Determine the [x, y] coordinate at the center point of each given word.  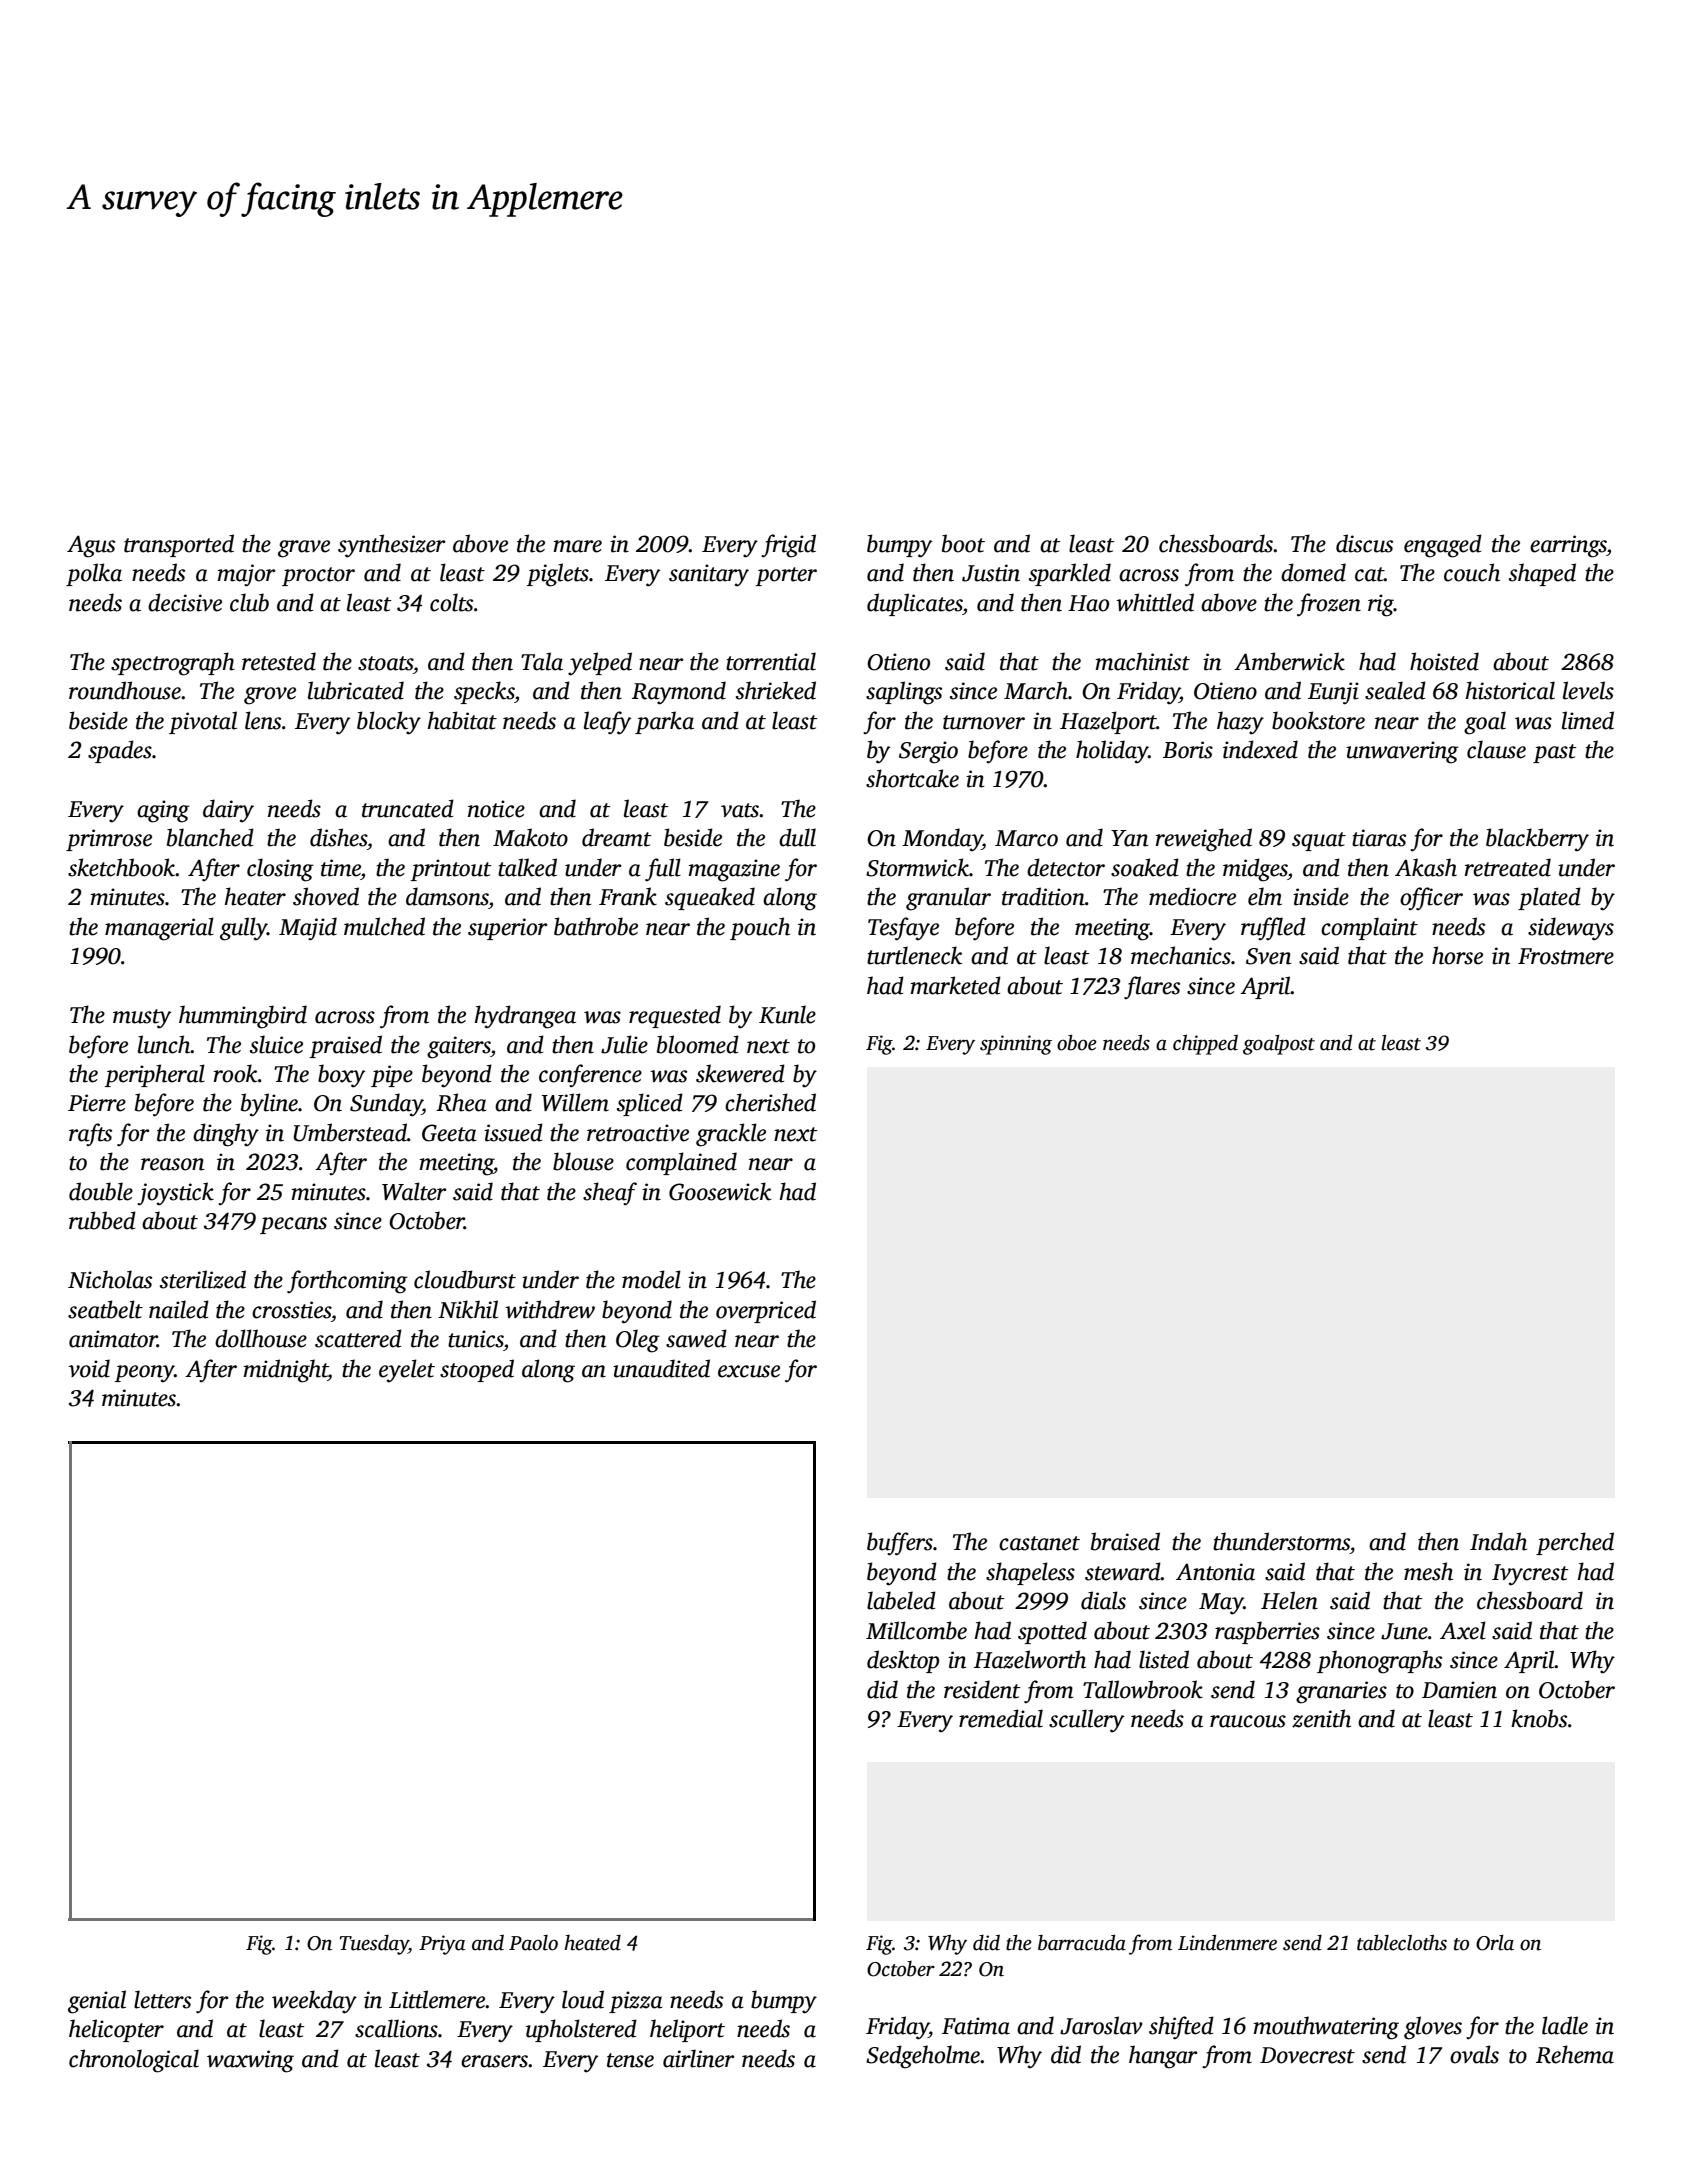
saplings [904, 693]
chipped [1205, 1044]
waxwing [250, 2061]
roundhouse [125, 690]
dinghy [226, 1135]
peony [144, 1374]
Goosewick [720, 1191]
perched [1575, 1543]
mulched [384, 926]
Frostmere [1566, 956]
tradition [1043, 896]
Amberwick [1289, 661]
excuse [749, 1371]
